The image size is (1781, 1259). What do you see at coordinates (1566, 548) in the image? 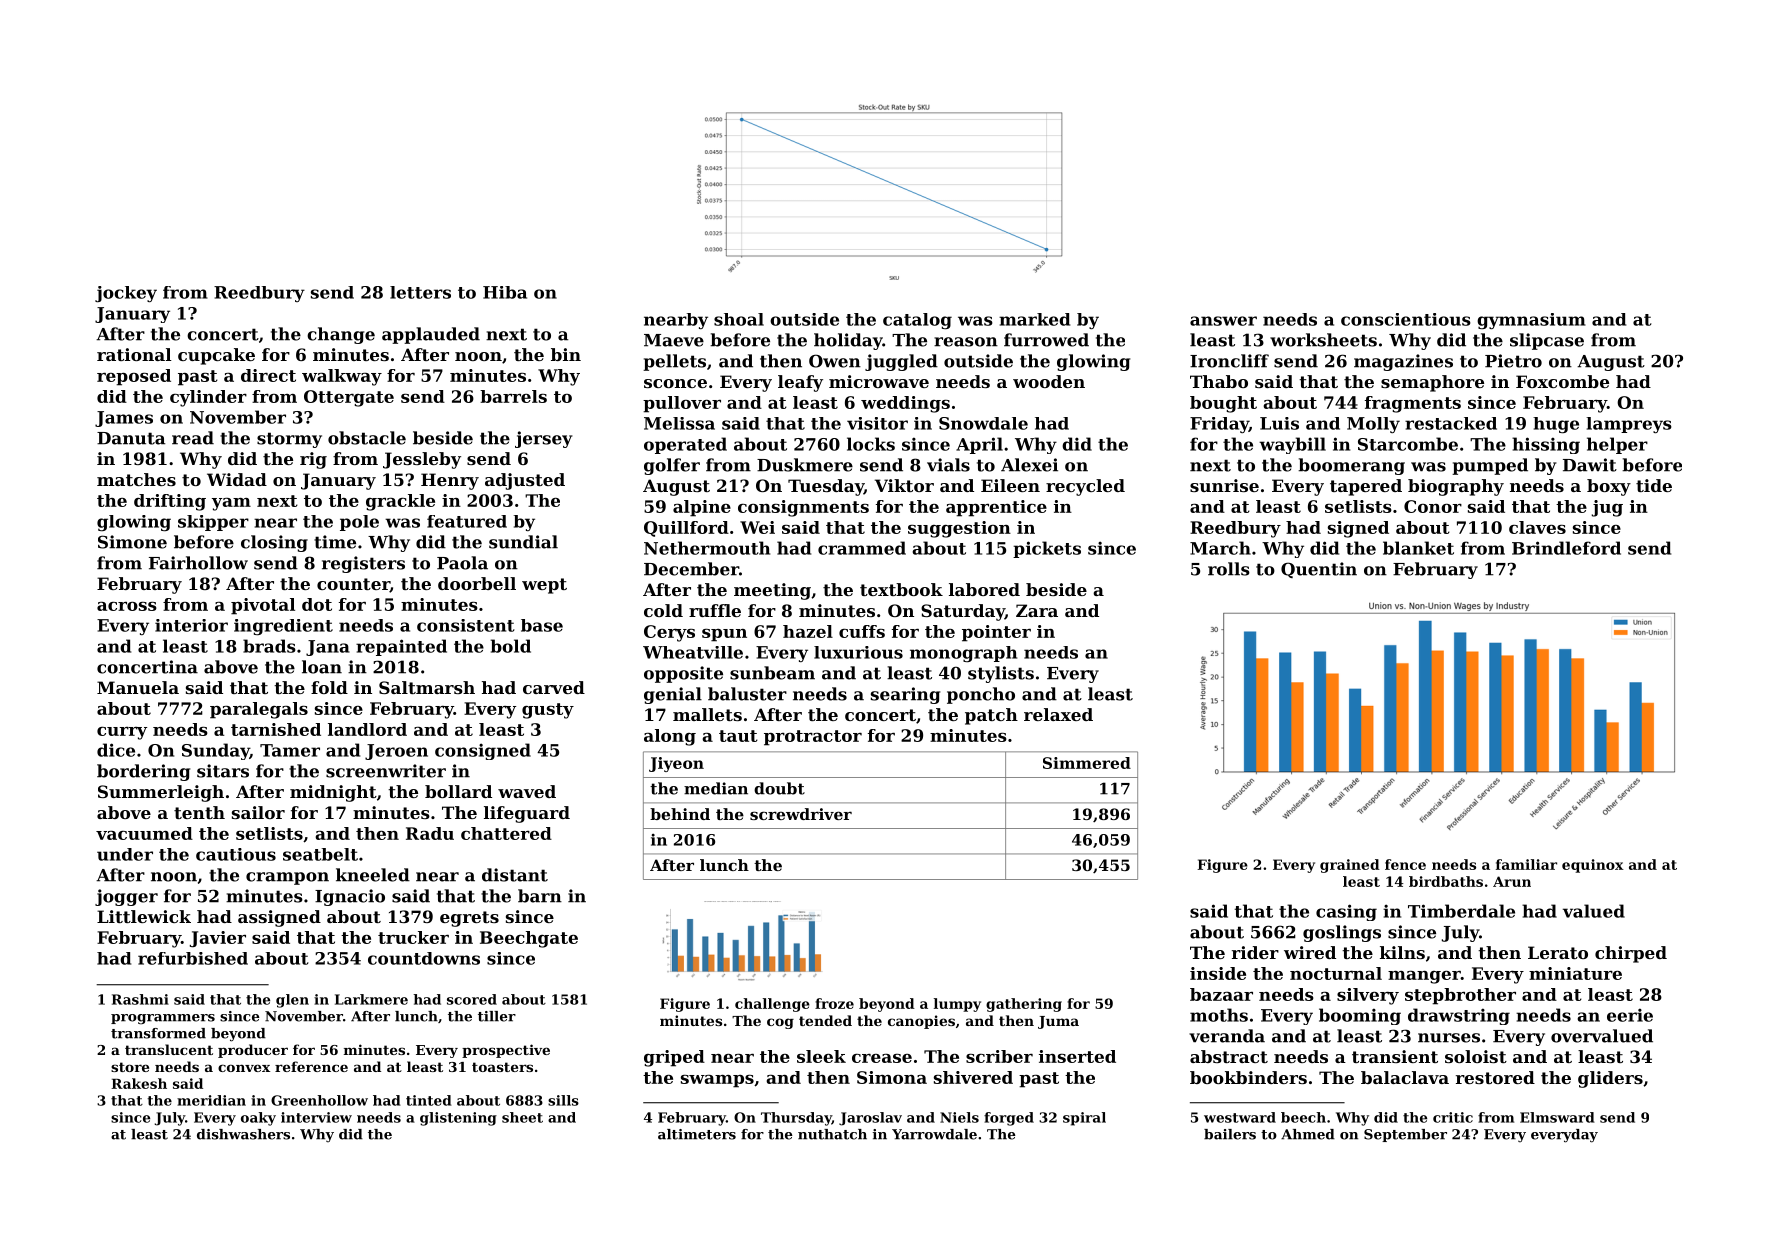
I see `Brindleford` at bounding box center [1566, 548].
